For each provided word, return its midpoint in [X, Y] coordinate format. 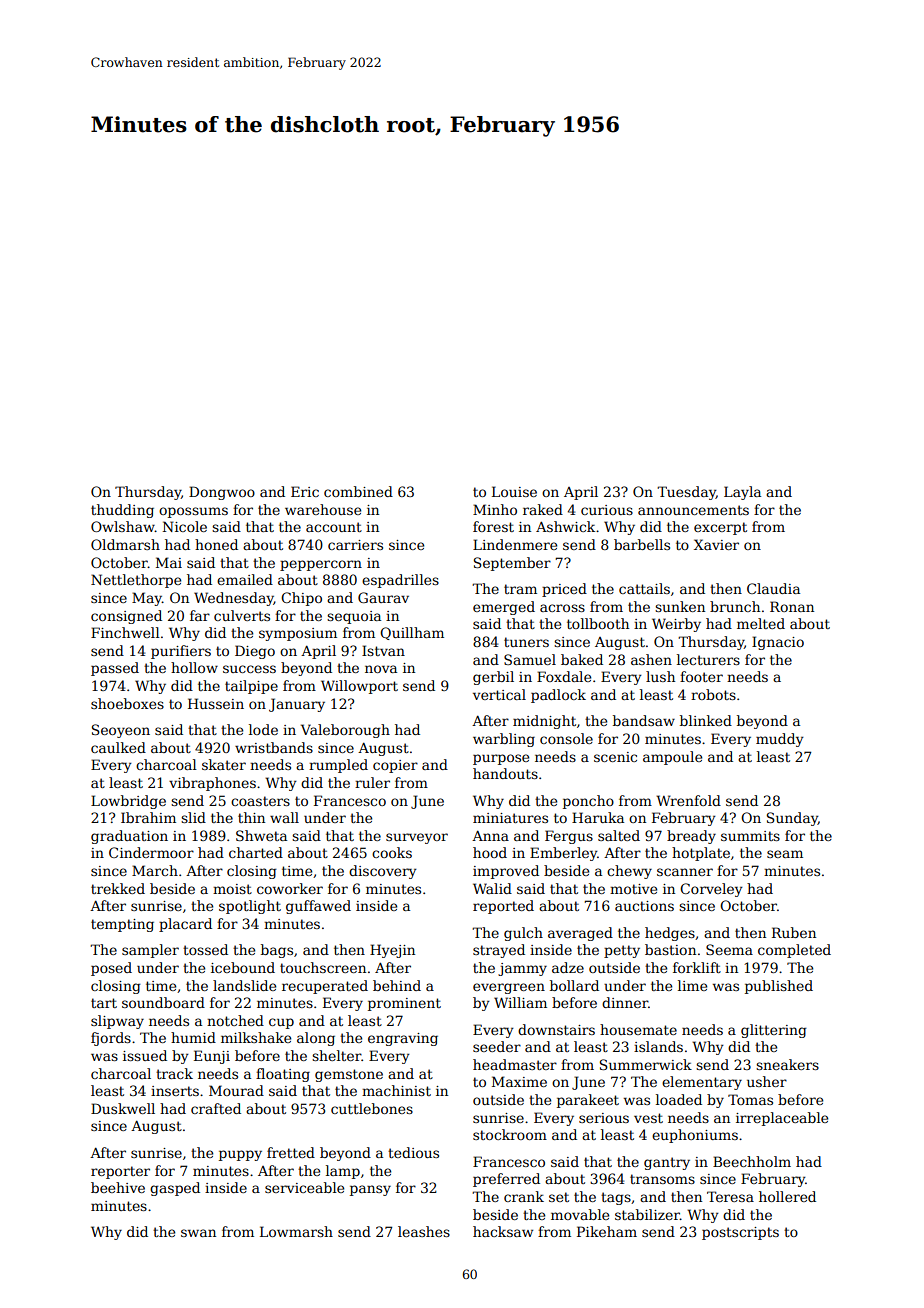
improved [506, 872]
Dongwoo [222, 493]
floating [283, 1075]
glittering [774, 1031]
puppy [240, 1155]
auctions [644, 906]
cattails [644, 588]
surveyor [417, 838]
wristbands [274, 747]
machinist [396, 1090]
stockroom [510, 1134]
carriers [355, 545]
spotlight [250, 907]
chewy [629, 872]
